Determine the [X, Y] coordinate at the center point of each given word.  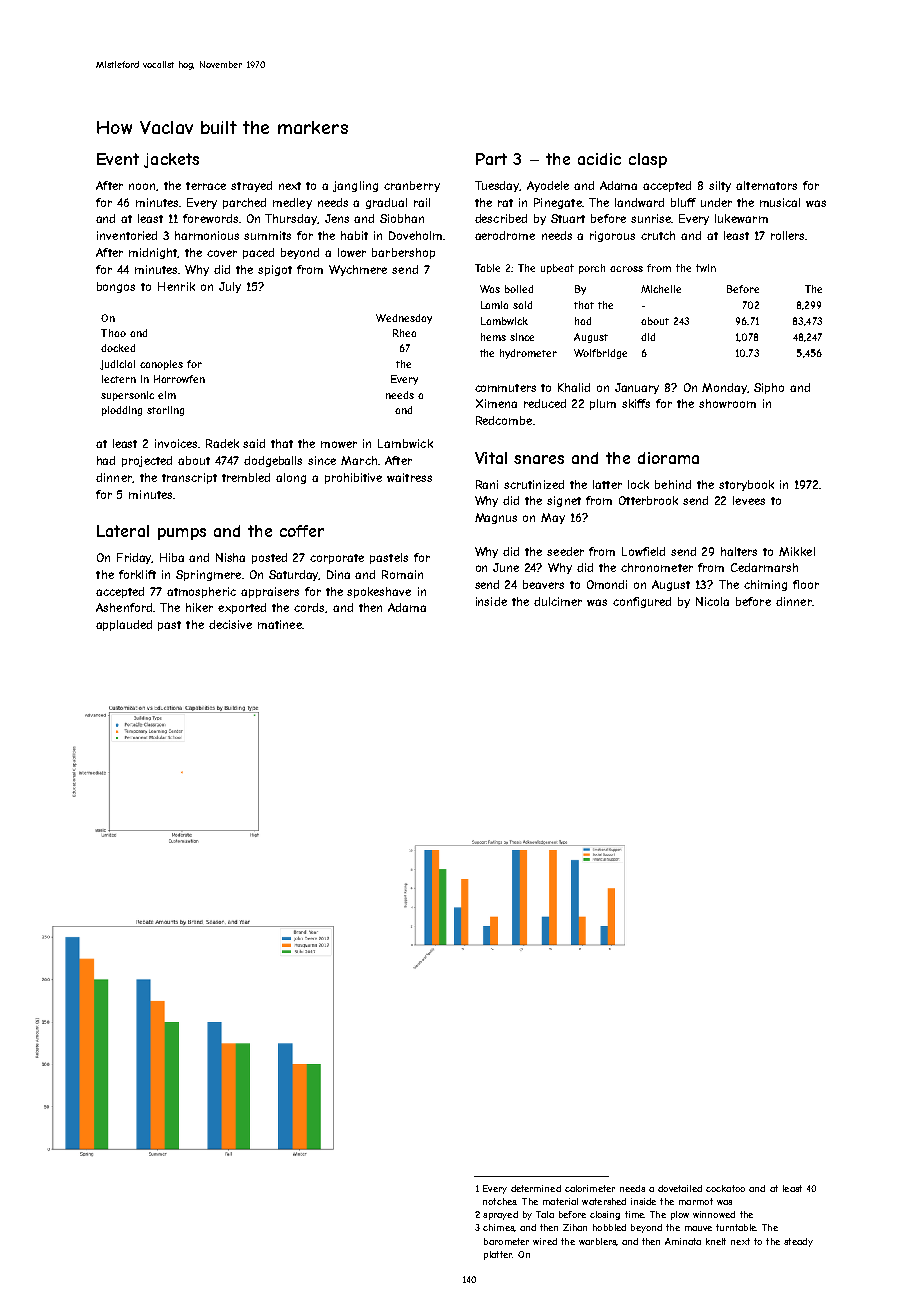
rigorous [612, 236]
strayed [251, 186]
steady [798, 1242]
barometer [506, 1241]
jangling [355, 186]
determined [536, 1188]
